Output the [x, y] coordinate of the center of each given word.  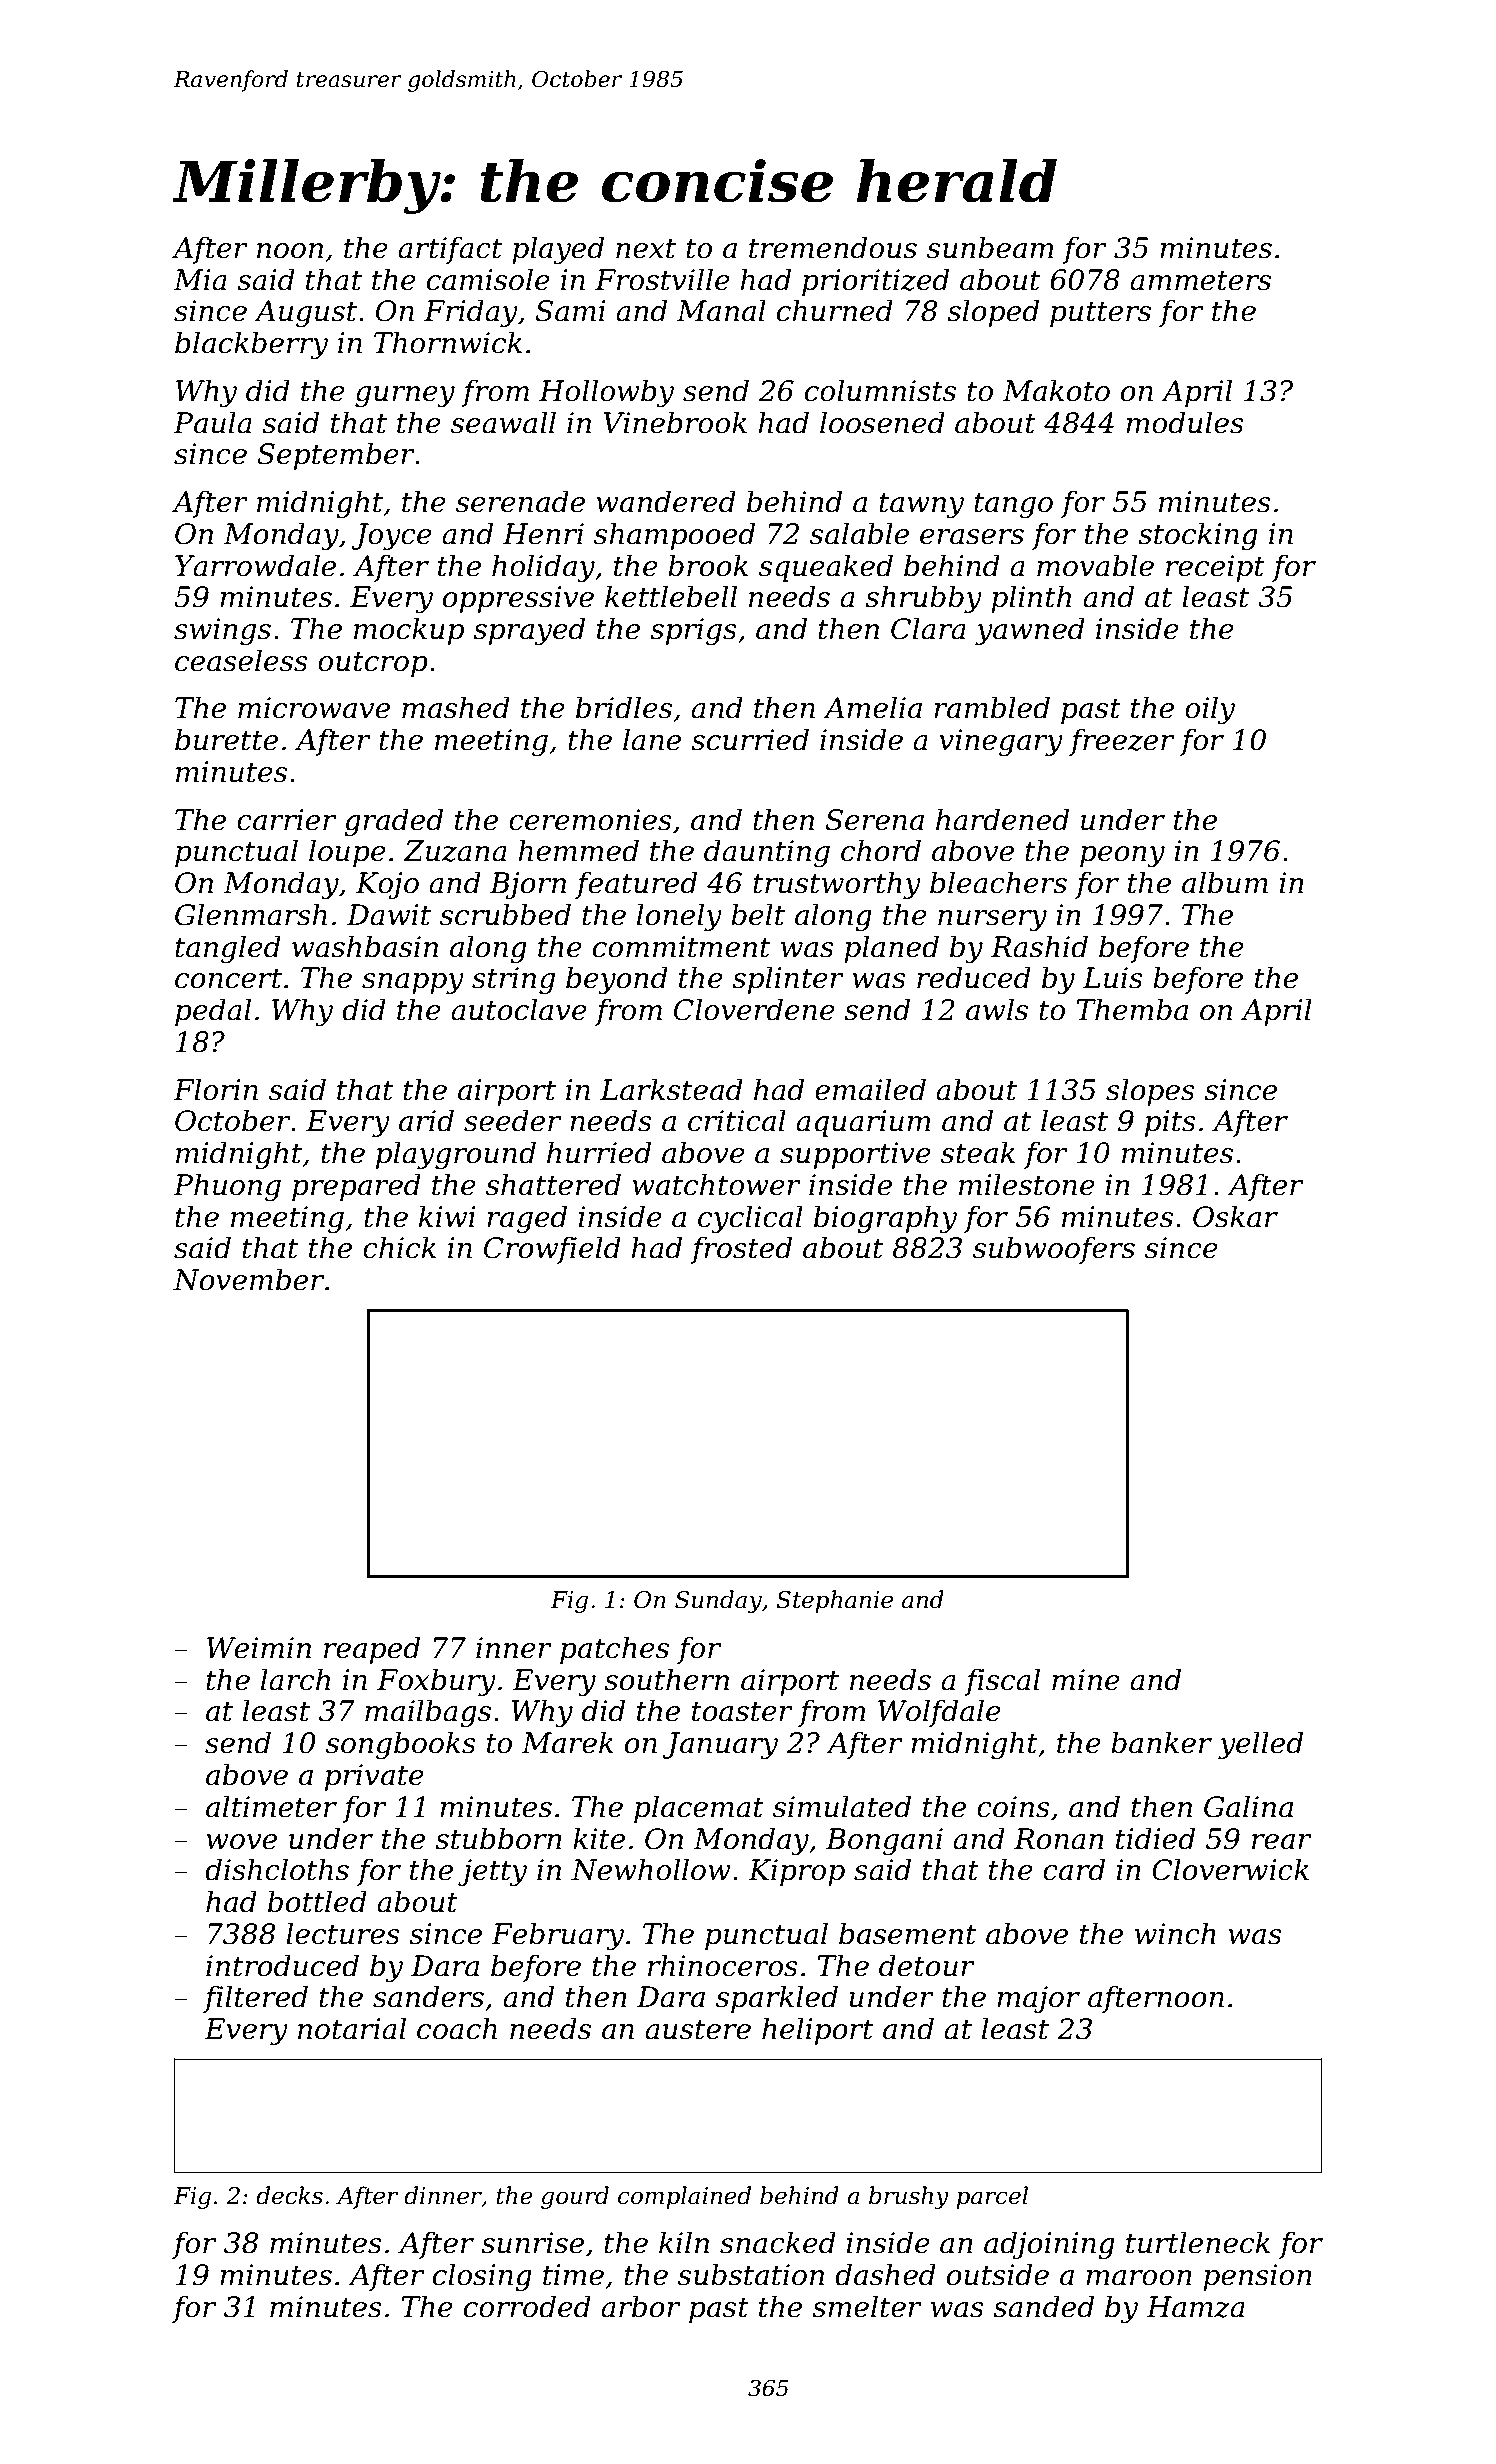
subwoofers [1054, 1250]
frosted [741, 1250]
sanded [1043, 2306]
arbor [641, 2306]
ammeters [1200, 281]
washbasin [365, 946]
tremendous [833, 247]
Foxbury [436, 1682]
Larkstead [671, 1089]
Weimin [259, 1648]
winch [1175, 1933]
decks [289, 2195]
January [720, 1746]
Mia [200, 280]
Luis [1113, 978]
